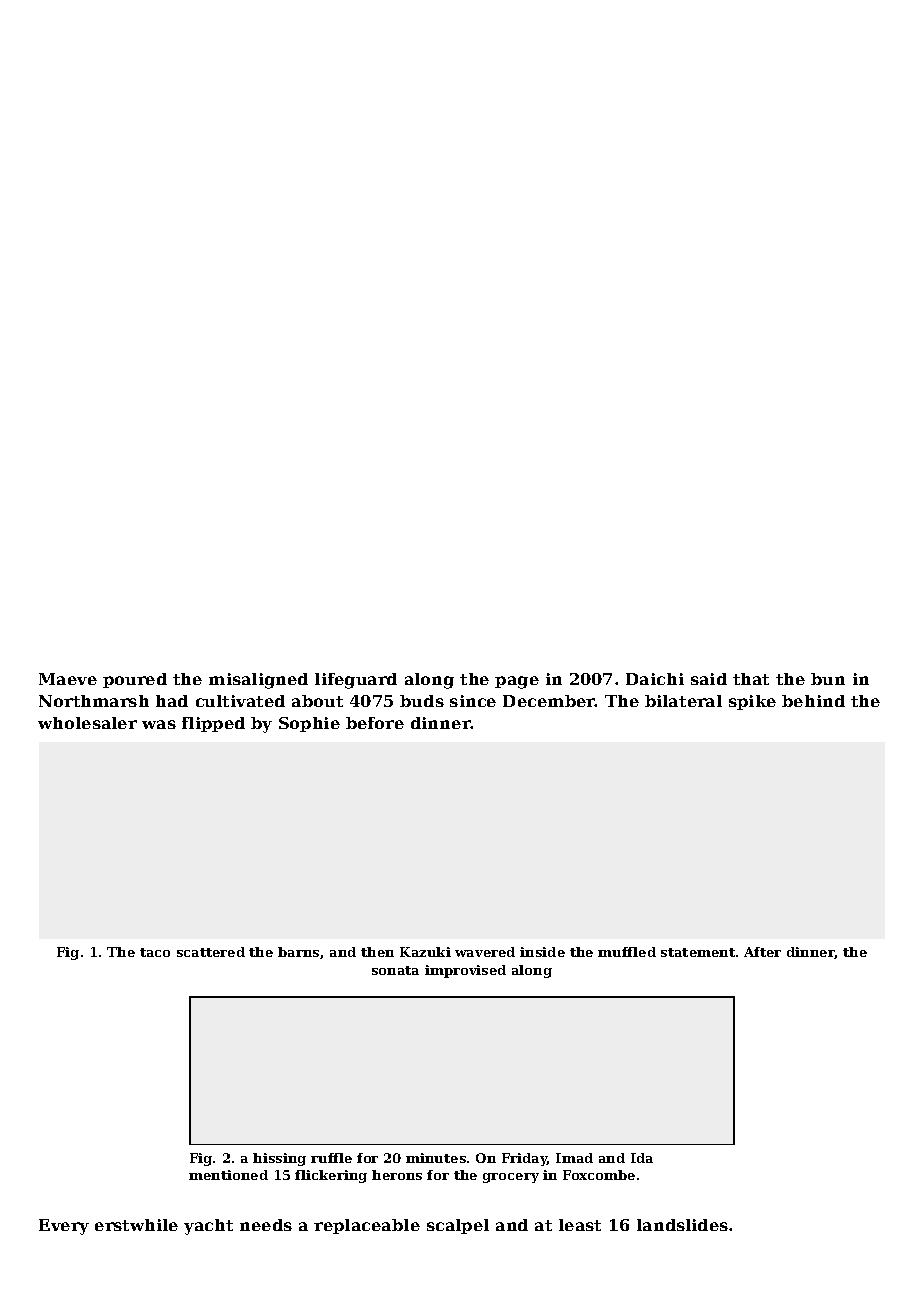 The width and height of the screenshot is (924, 1308). What do you see at coordinates (517, 682) in the screenshot?
I see `page` at bounding box center [517, 682].
